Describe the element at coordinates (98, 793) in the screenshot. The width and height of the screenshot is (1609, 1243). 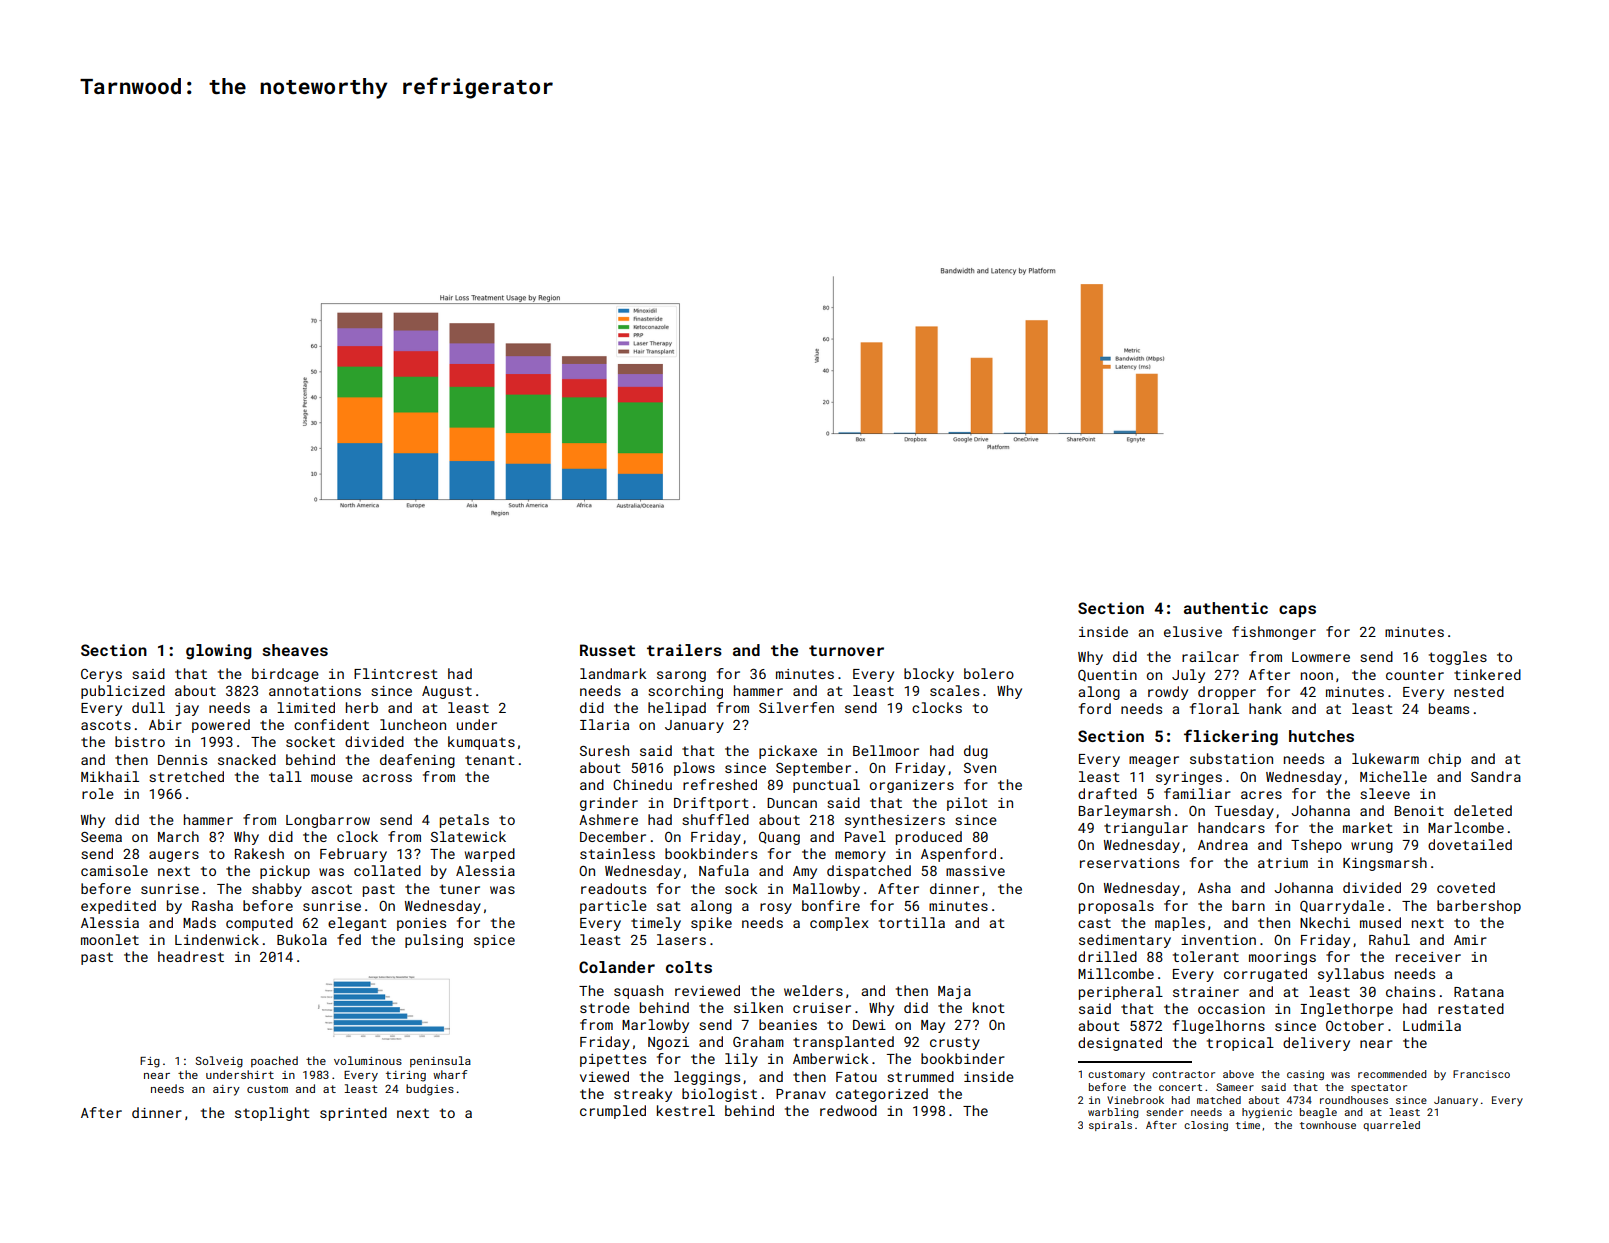
I see `role` at that location.
